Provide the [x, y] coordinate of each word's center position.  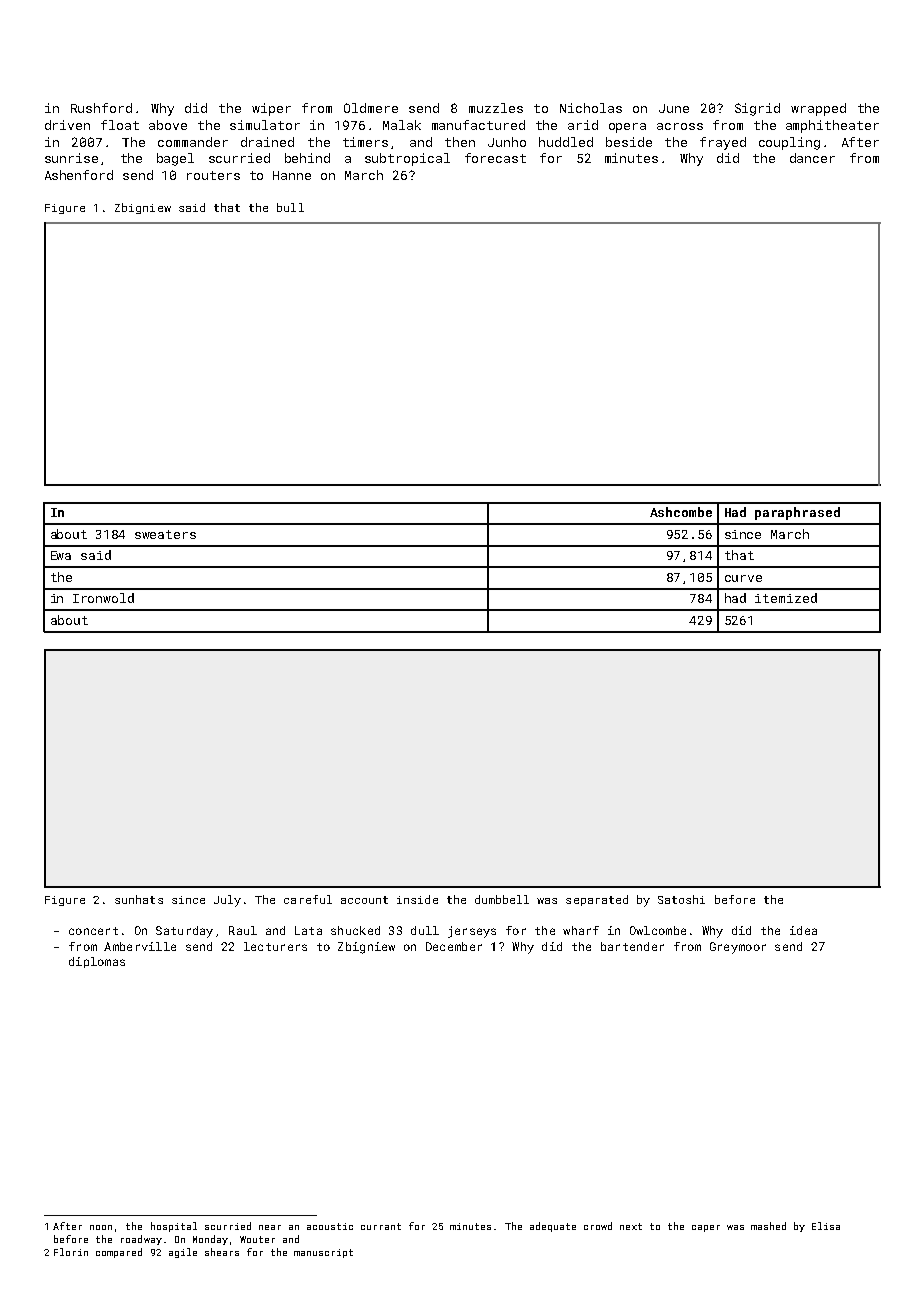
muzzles [496, 108]
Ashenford [79, 175]
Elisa [826, 1226]
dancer [812, 158]
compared [119, 1253]
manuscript [323, 1253]
